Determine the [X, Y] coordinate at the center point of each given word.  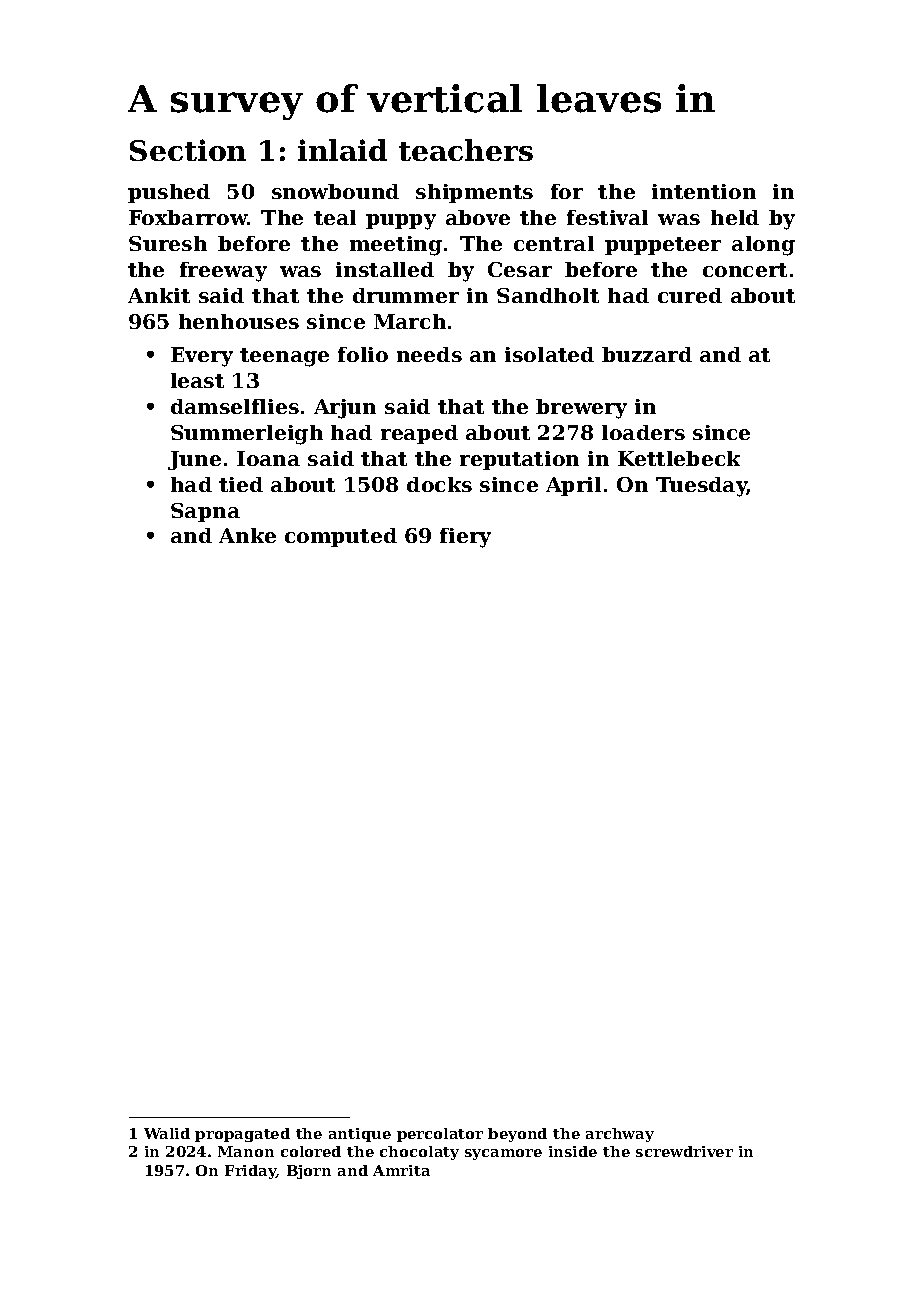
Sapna [205, 512]
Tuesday [701, 487]
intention [704, 191]
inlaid [342, 150]
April [573, 486]
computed [341, 537]
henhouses [239, 321]
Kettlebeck [679, 458]
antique [360, 1135]
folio [363, 354]
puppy [401, 222]
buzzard [647, 354]
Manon [246, 1151]
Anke [247, 535]
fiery [465, 538]
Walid [167, 1133]
